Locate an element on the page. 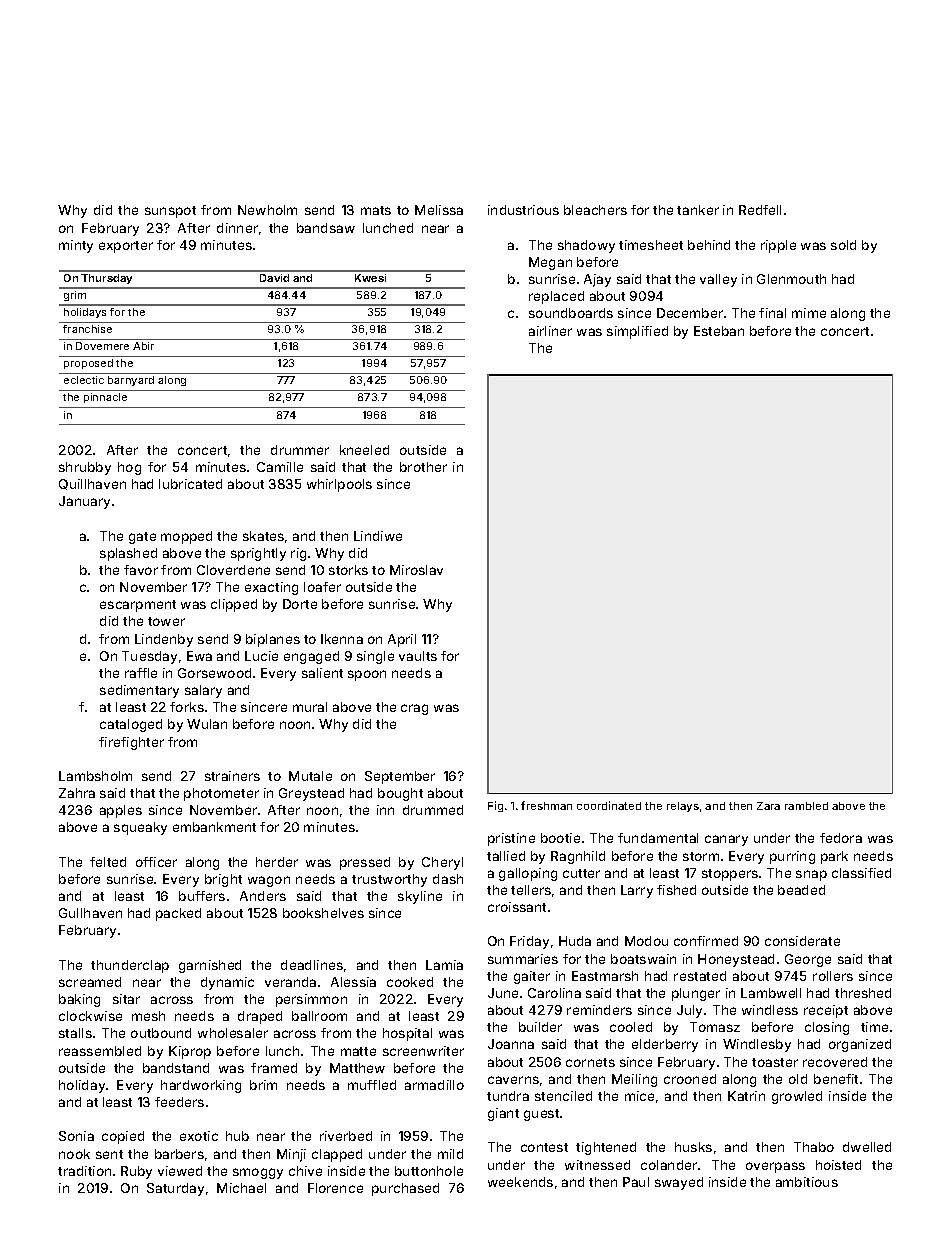 The image size is (952, 1233). Esteban is located at coordinates (719, 331).
